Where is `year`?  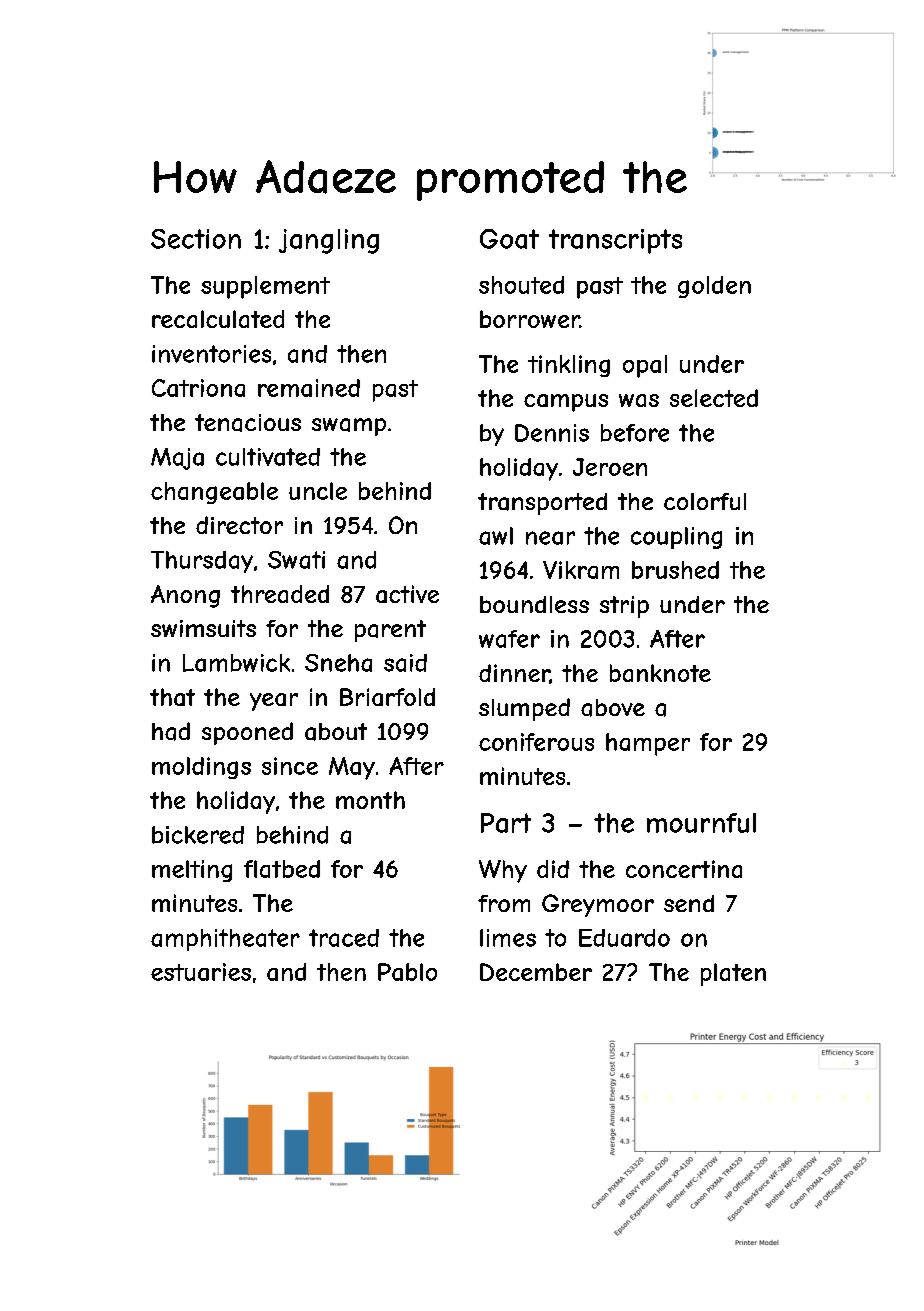 year is located at coordinates (274, 702).
